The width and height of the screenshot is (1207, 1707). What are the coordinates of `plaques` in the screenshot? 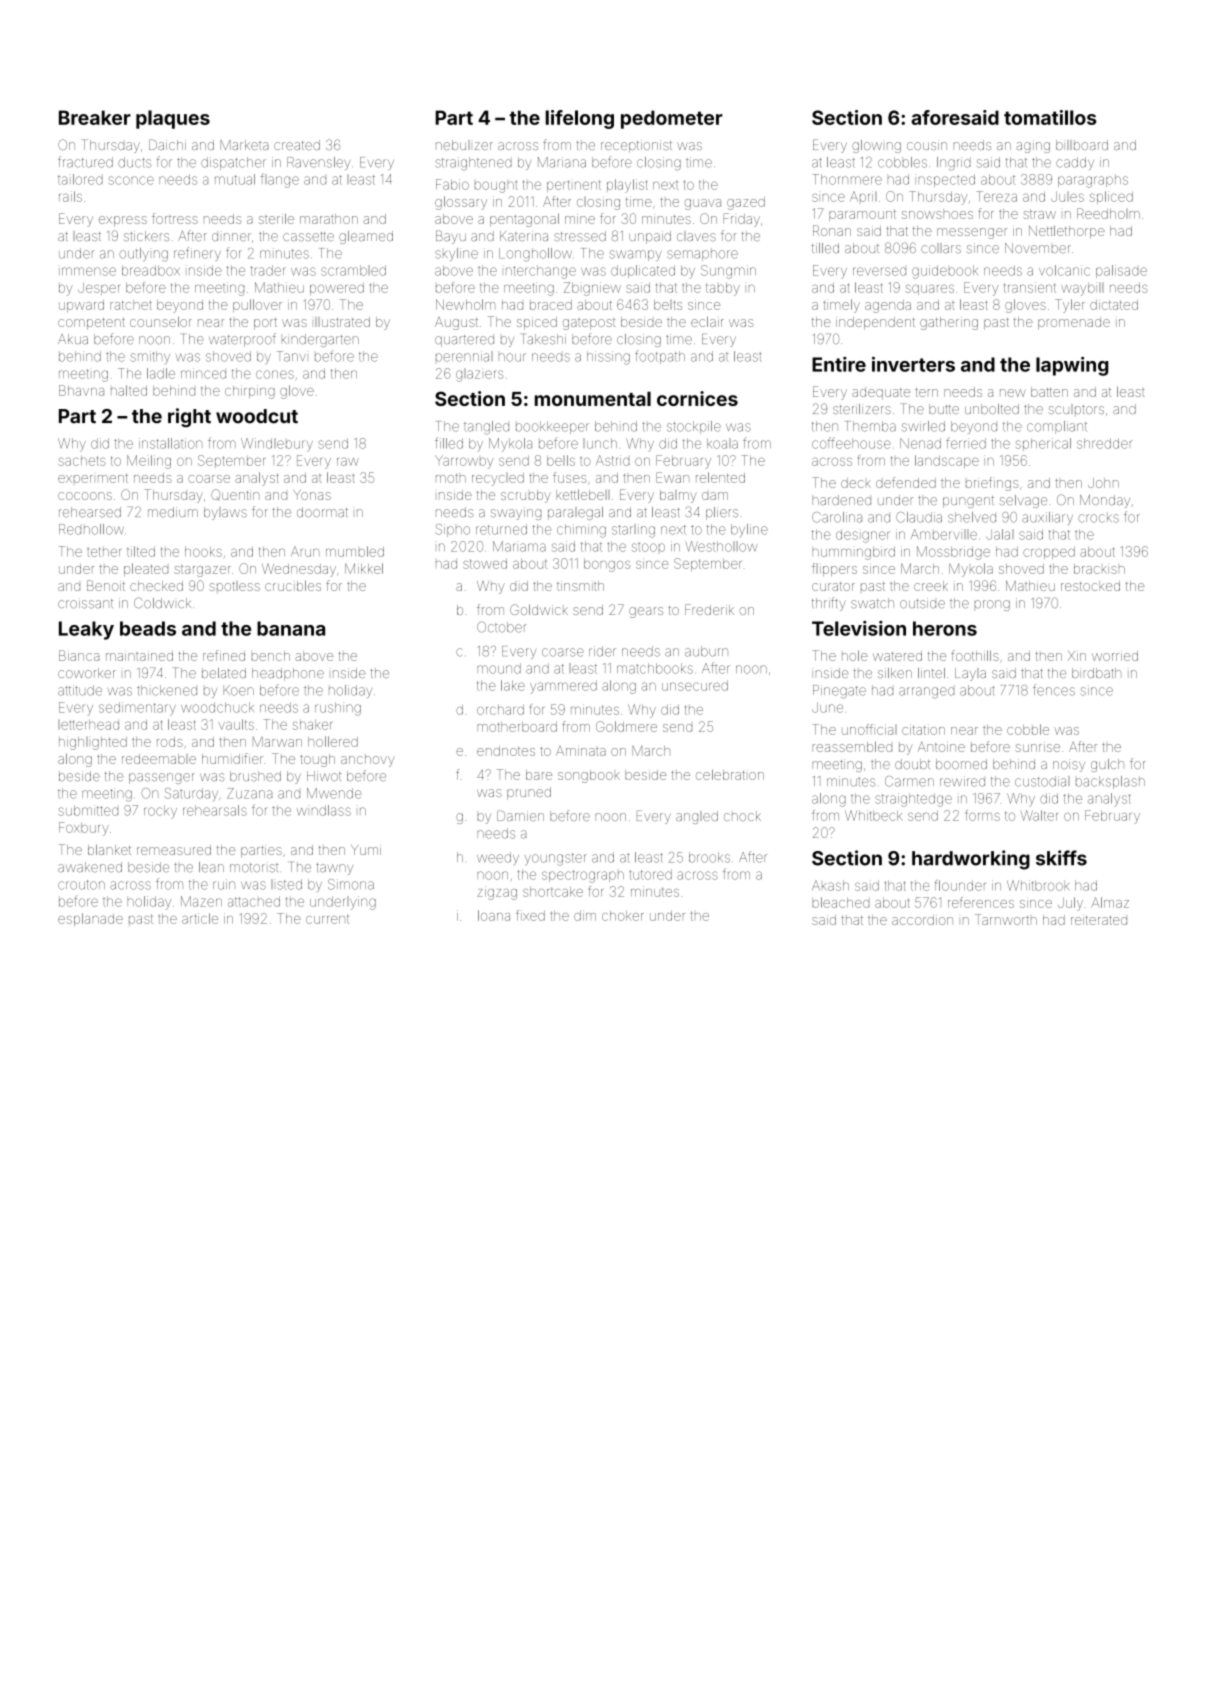 It's located at (173, 119).
